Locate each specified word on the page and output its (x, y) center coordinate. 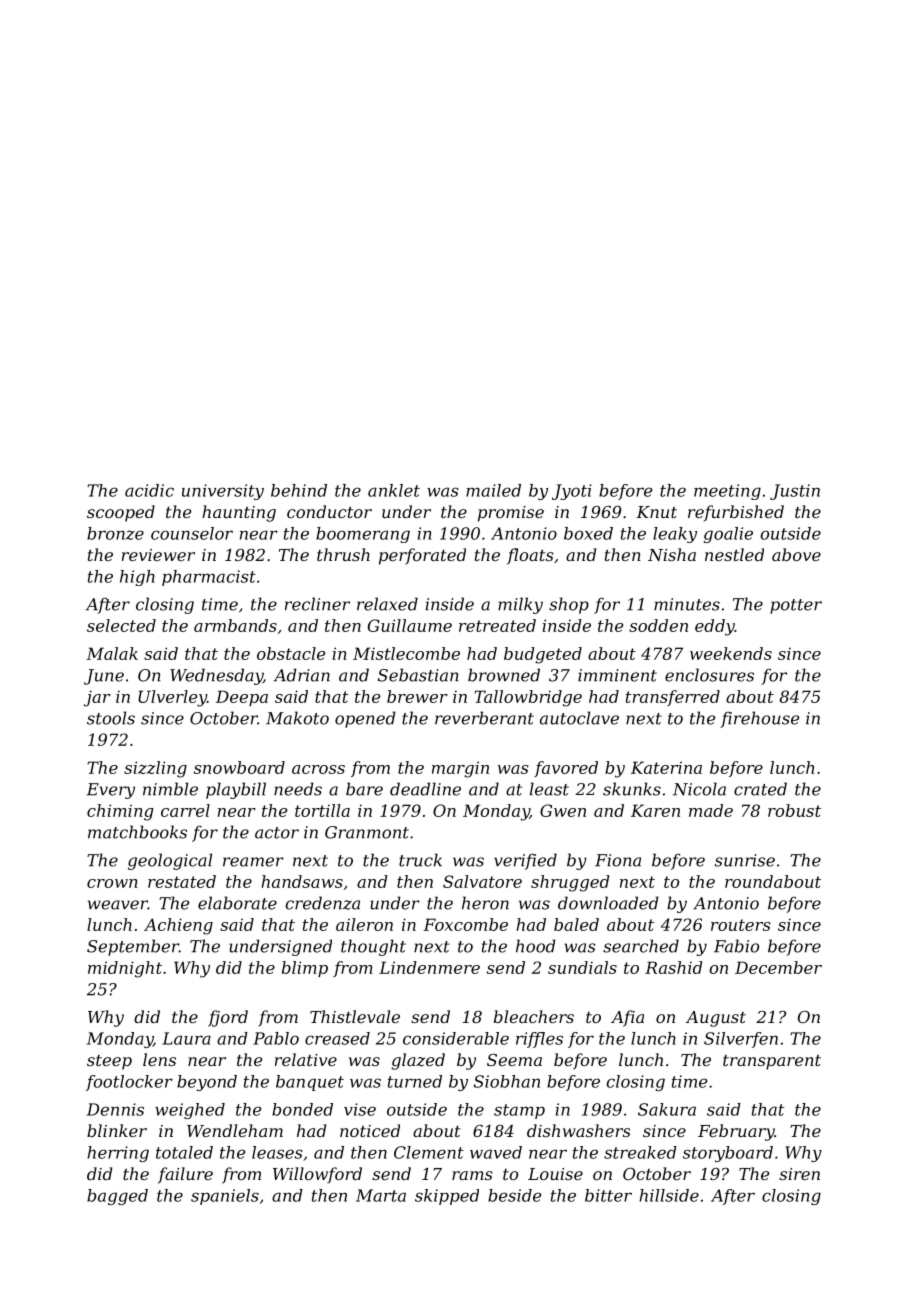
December (778, 967)
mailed (493, 490)
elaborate (237, 903)
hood (536, 946)
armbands (235, 625)
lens (159, 1059)
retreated (497, 625)
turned (415, 1081)
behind (299, 490)
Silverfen (741, 1040)
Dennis (115, 1109)
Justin (795, 492)
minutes (687, 604)
